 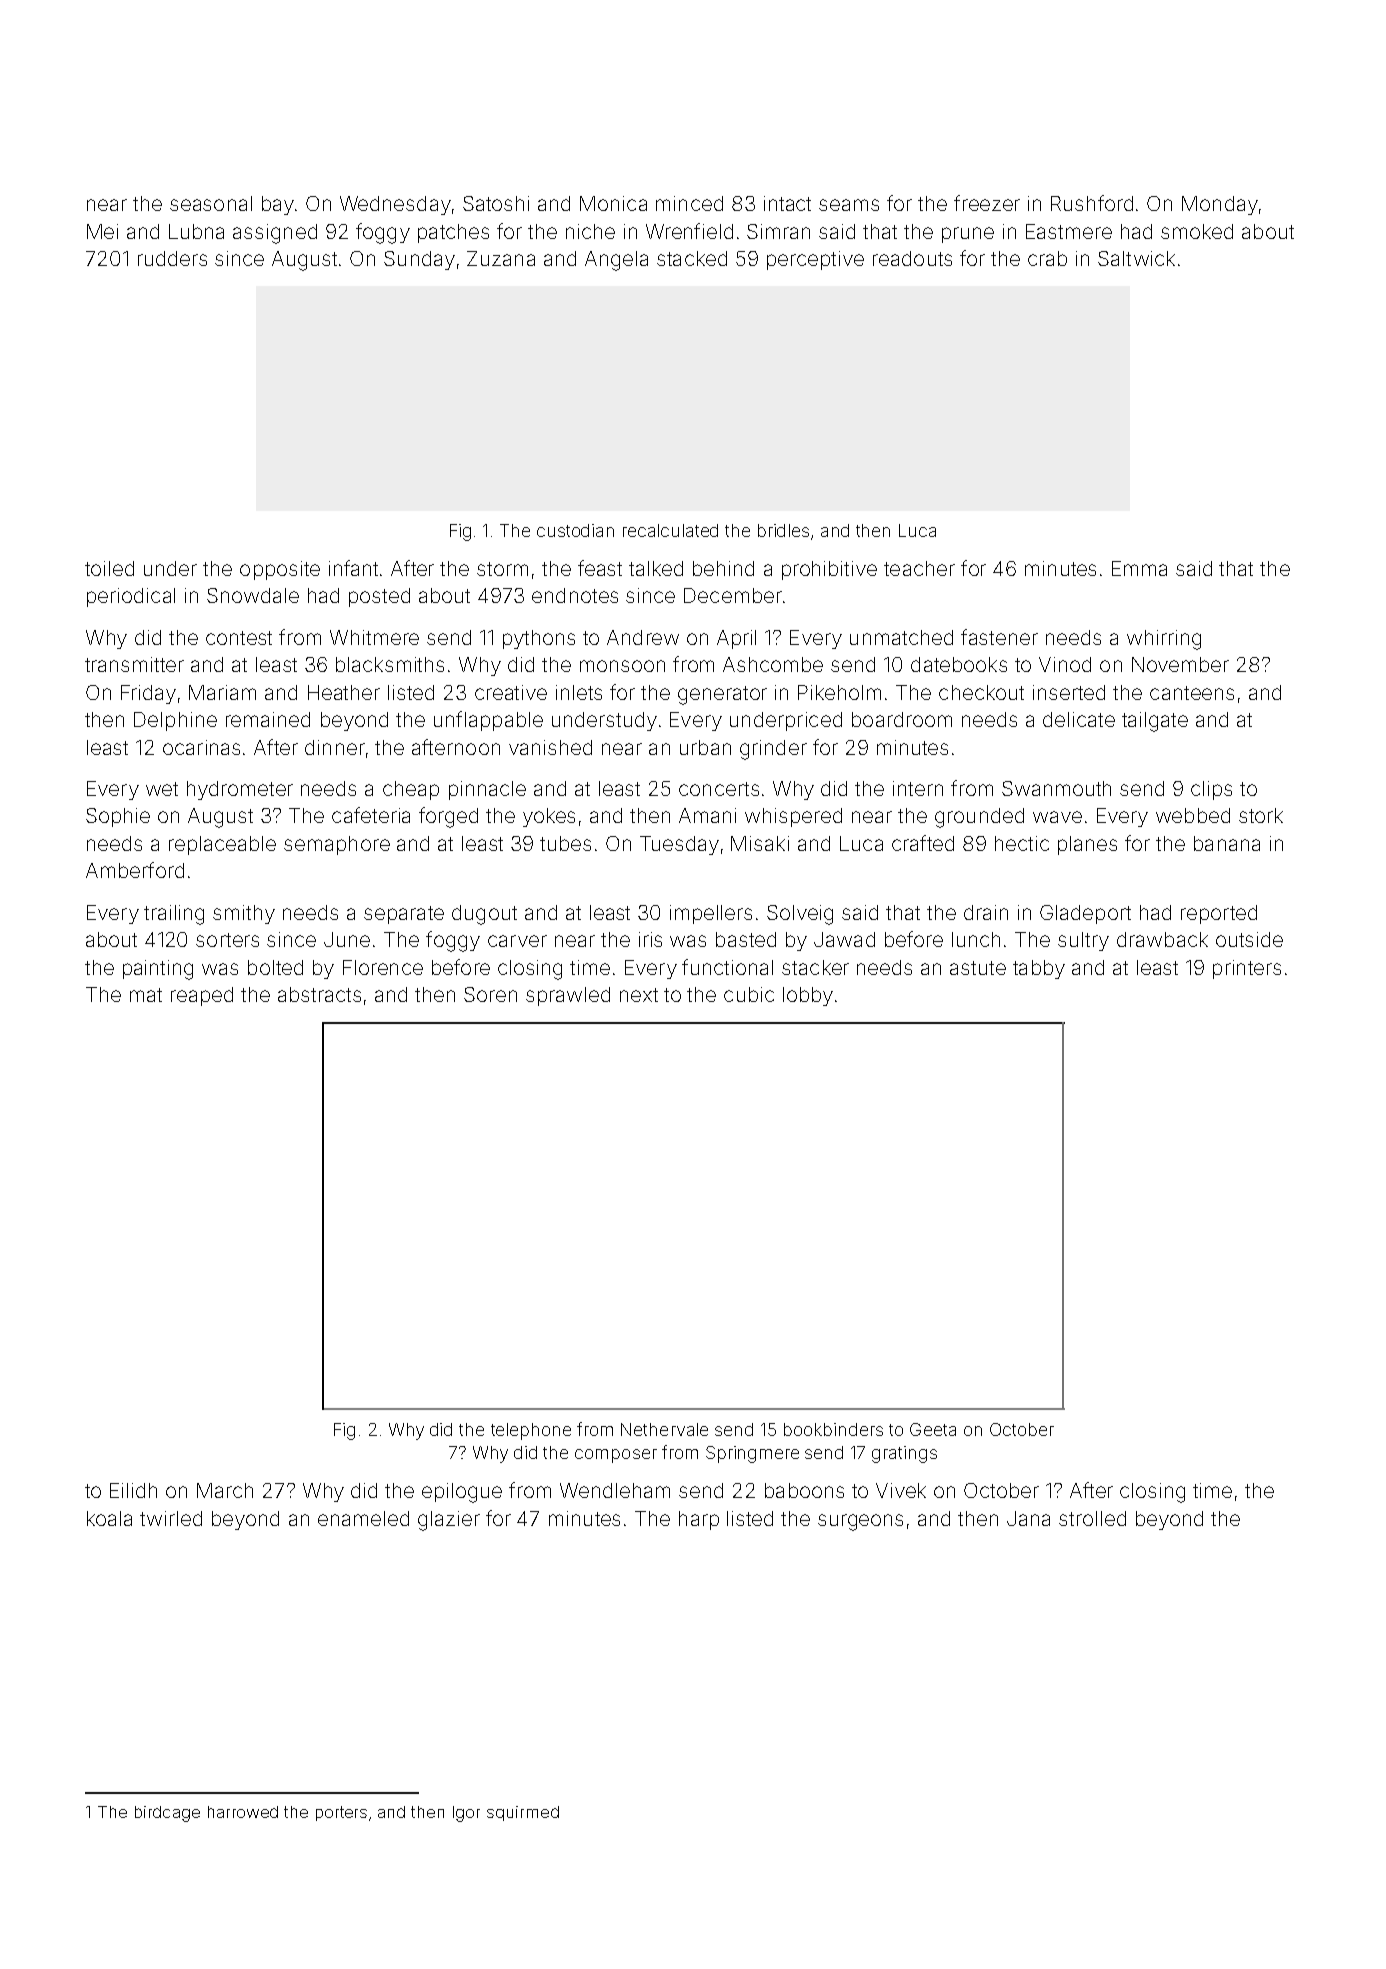 What do you see at coordinates (167, 1814) in the screenshot?
I see `birdcage` at bounding box center [167, 1814].
